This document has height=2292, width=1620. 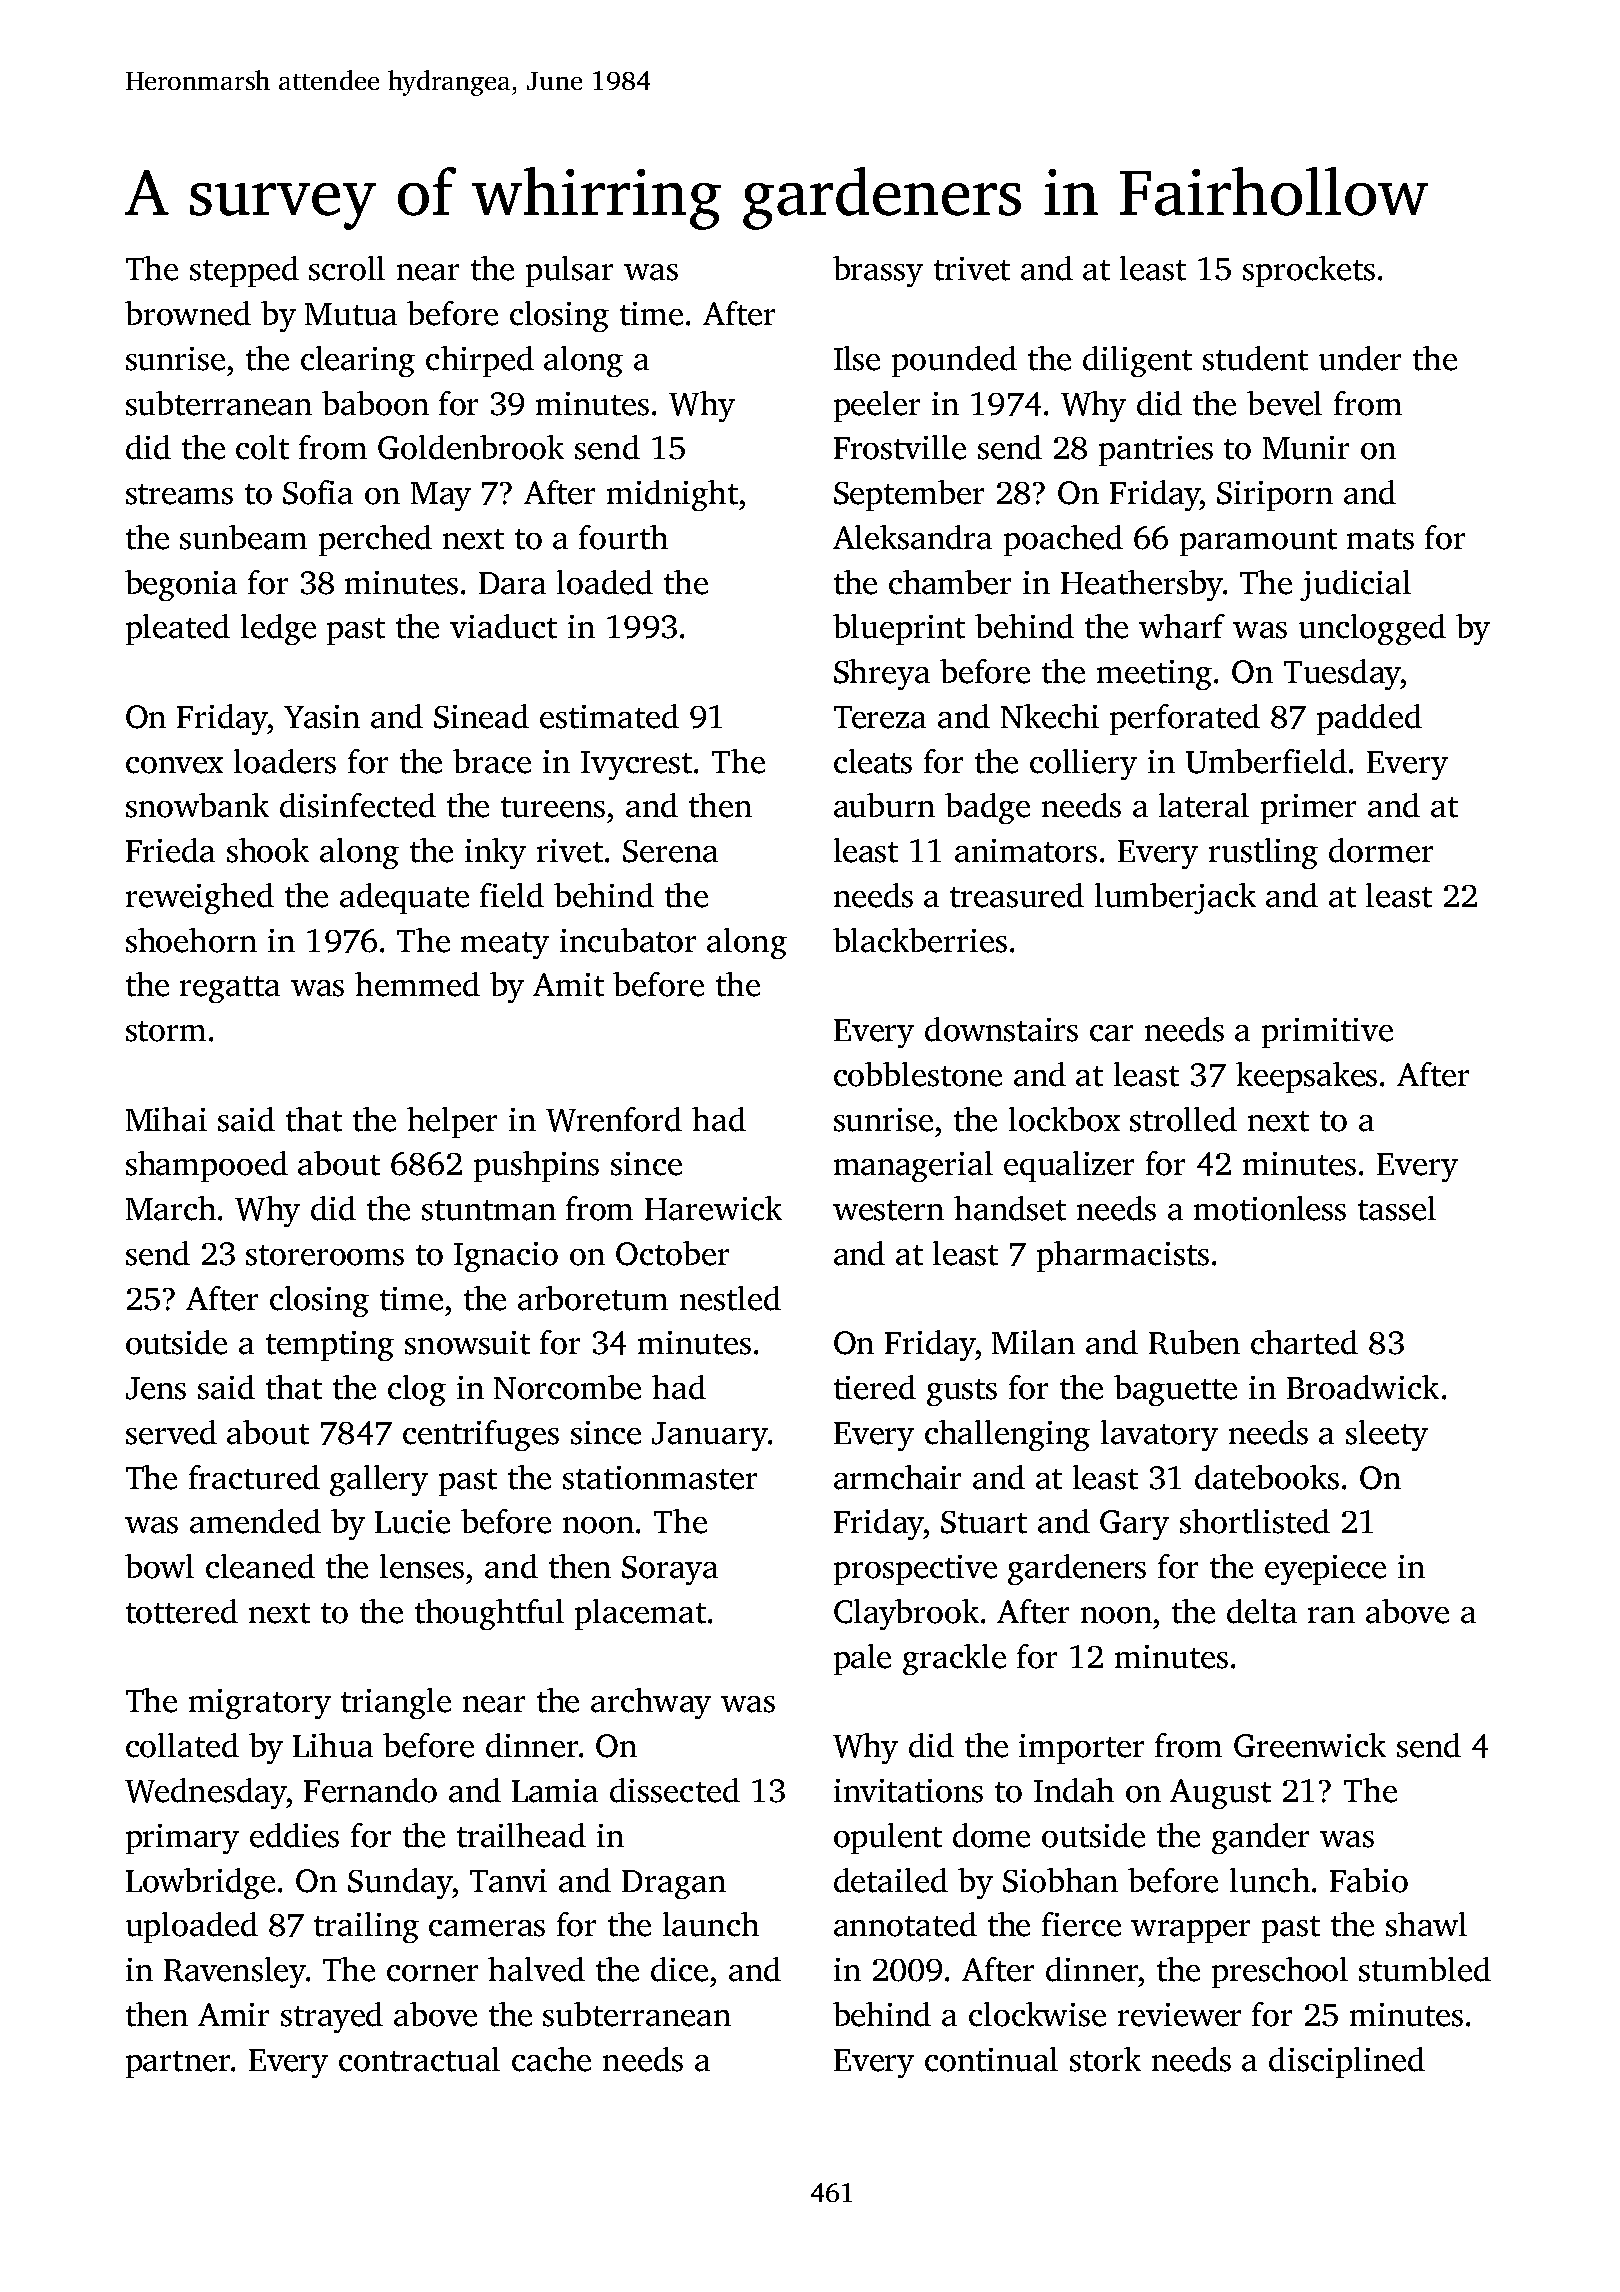 I want to click on pulsar, so click(x=569, y=271).
